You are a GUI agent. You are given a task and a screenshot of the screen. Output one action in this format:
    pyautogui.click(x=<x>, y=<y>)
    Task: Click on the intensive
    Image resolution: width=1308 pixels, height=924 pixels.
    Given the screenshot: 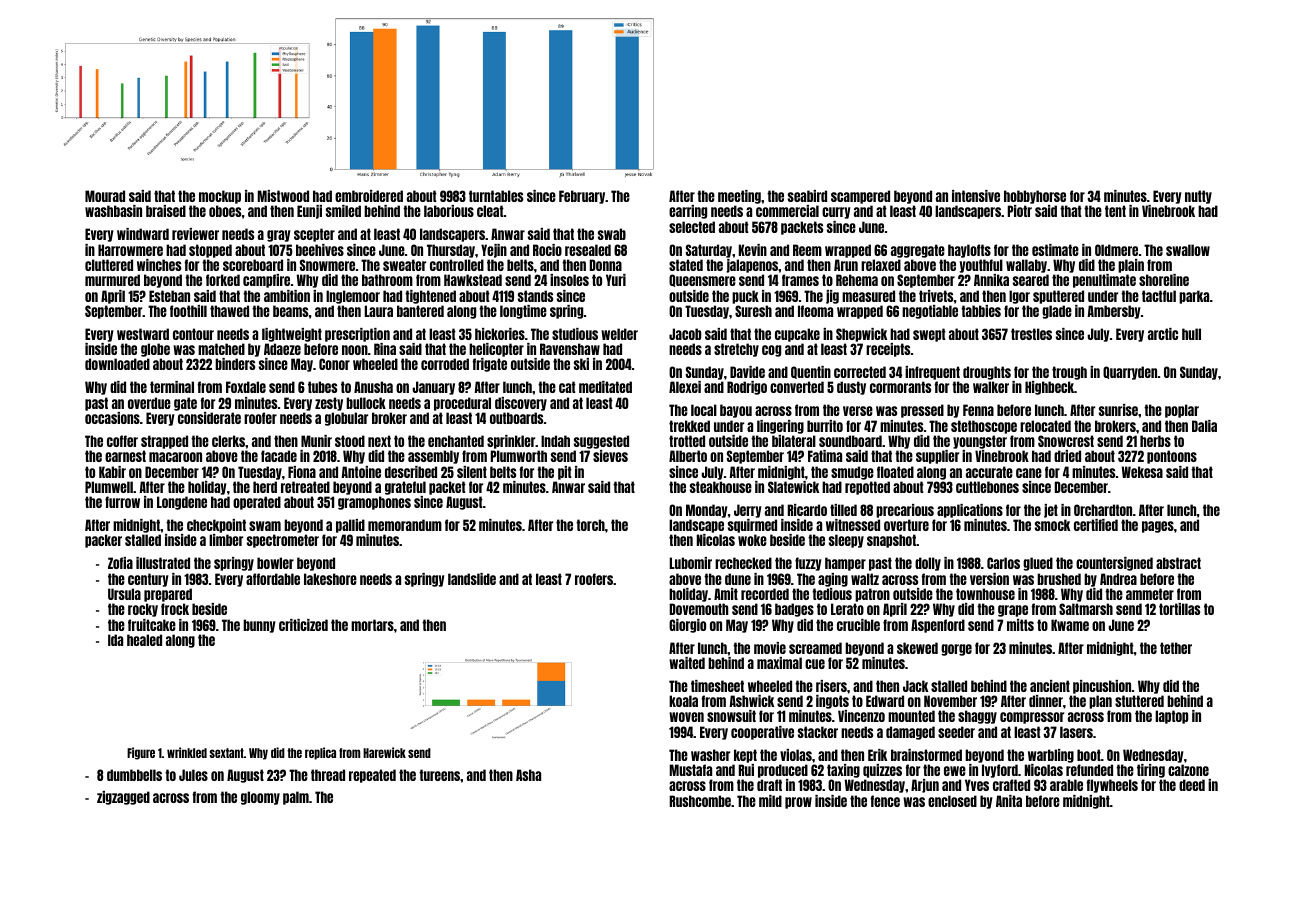 What is the action you would take?
    pyautogui.click(x=976, y=196)
